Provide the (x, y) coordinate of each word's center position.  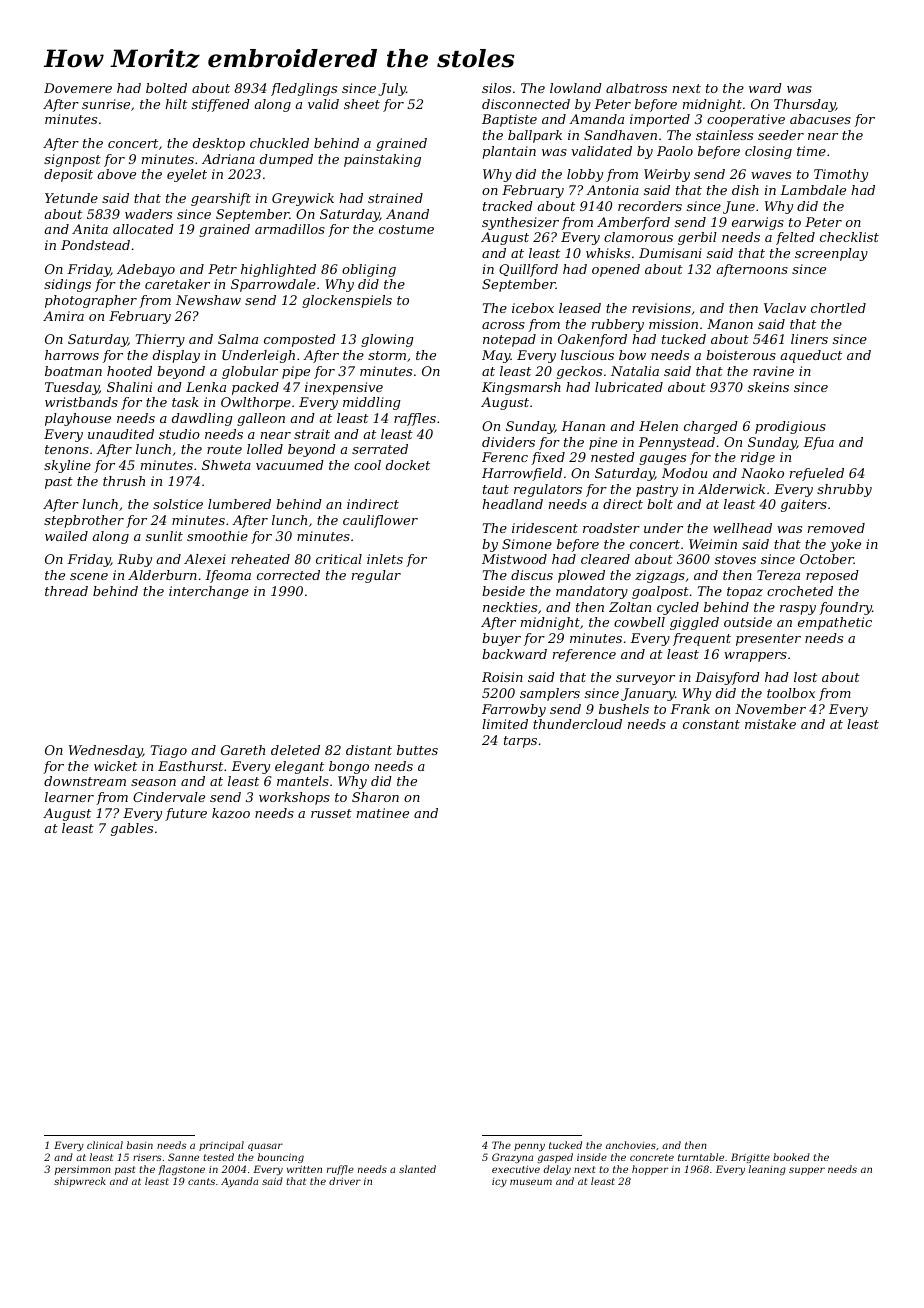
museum (531, 1182)
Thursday (805, 105)
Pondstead (95, 245)
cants (201, 1181)
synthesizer (520, 223)
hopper (650, 1170)
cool (367, 465)
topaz (745, 593)
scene (89, 576)
